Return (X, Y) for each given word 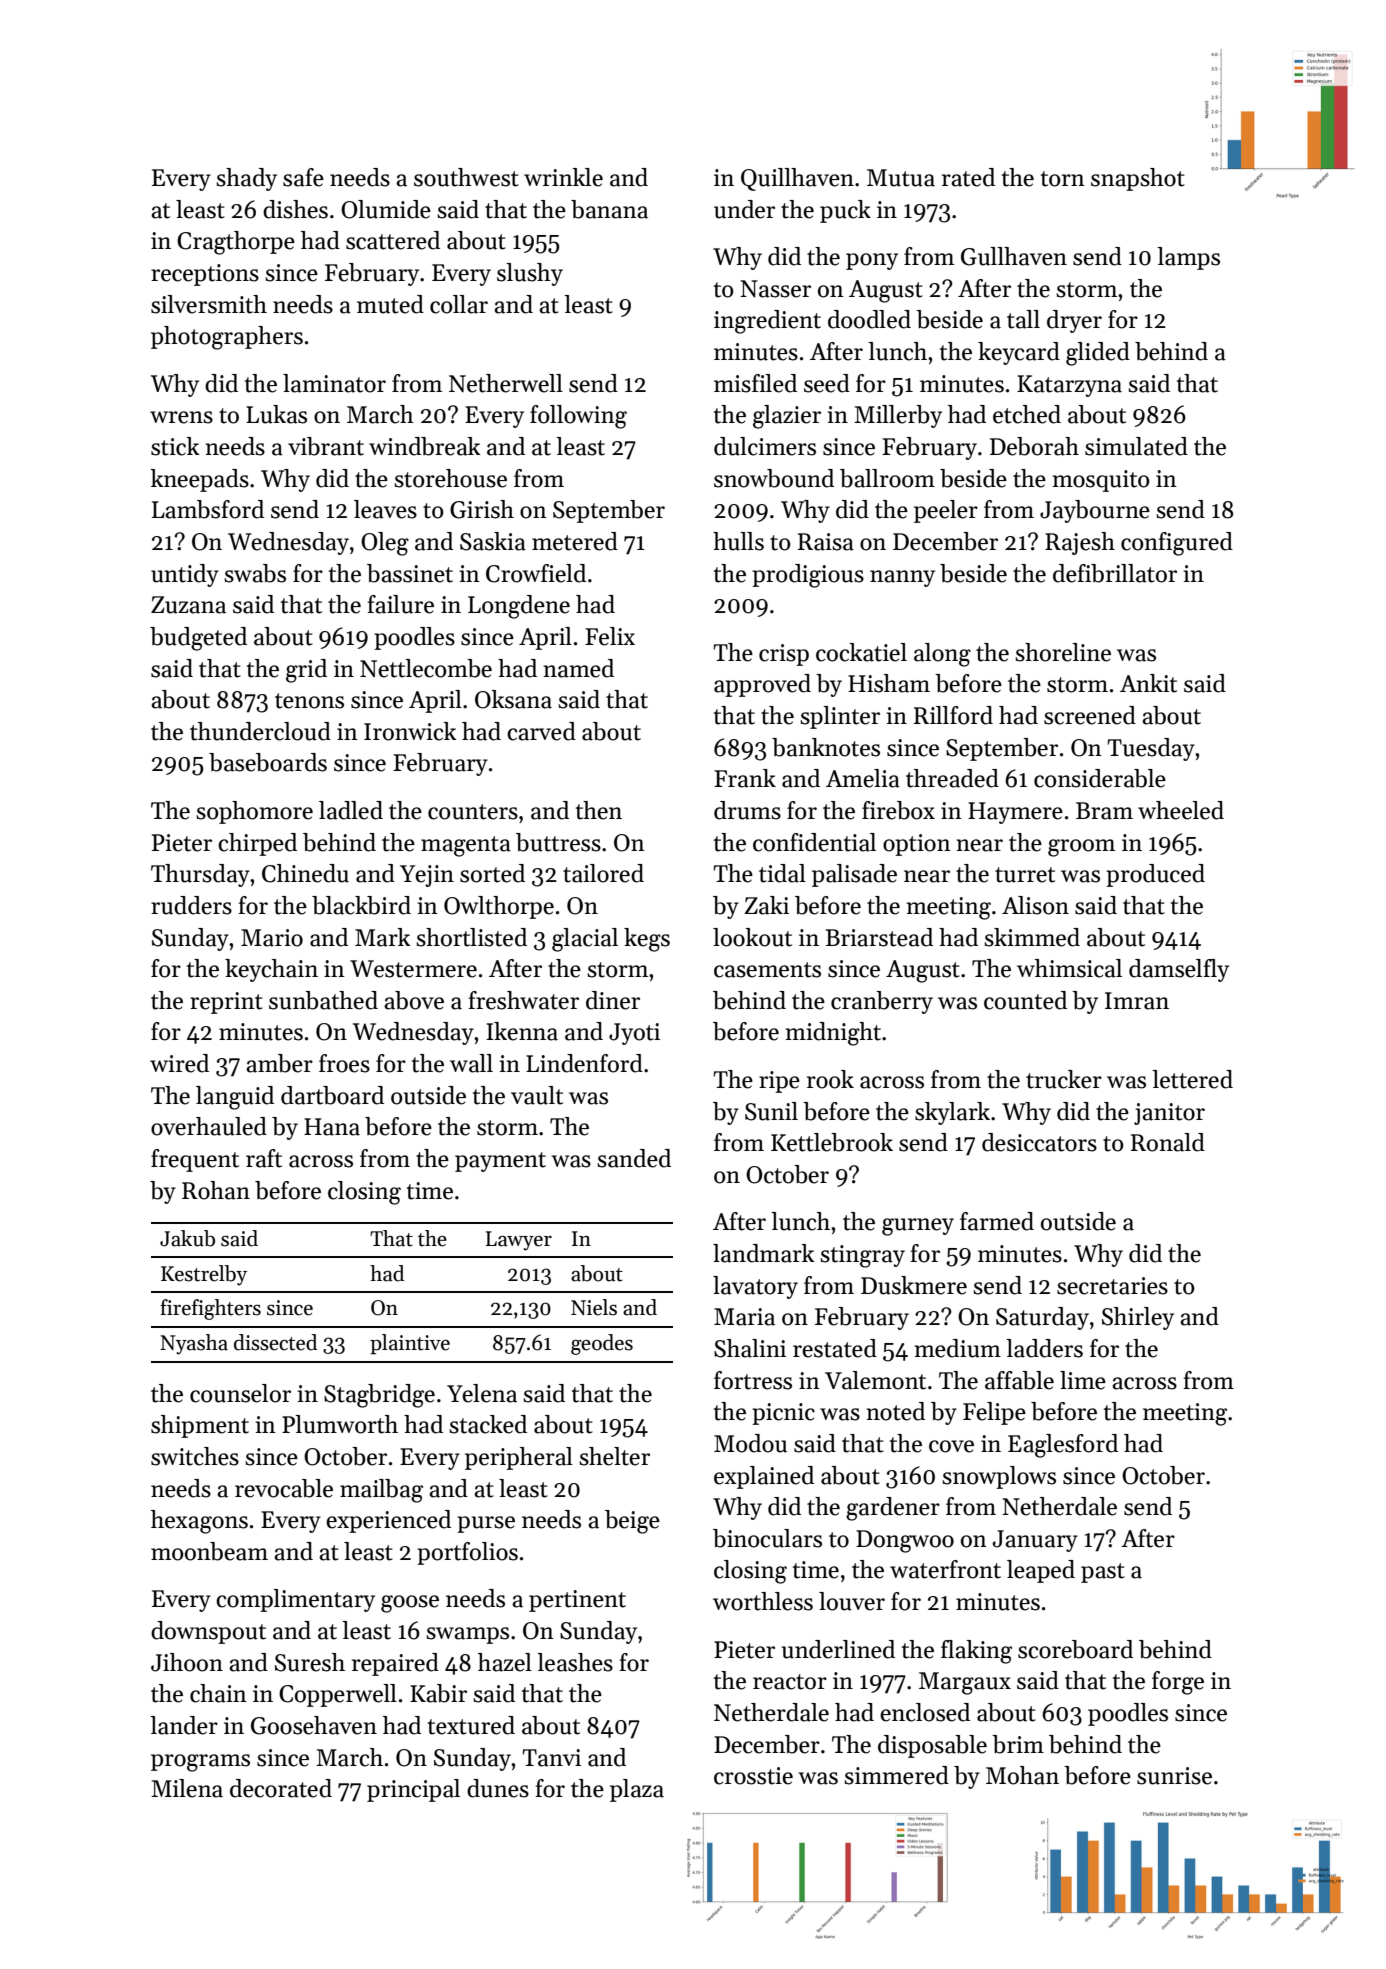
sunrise (1174, 1776)
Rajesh (1080, 543)
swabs (255, 573)
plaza (637, 1790)
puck (845, 211)
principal (413, 1790)
